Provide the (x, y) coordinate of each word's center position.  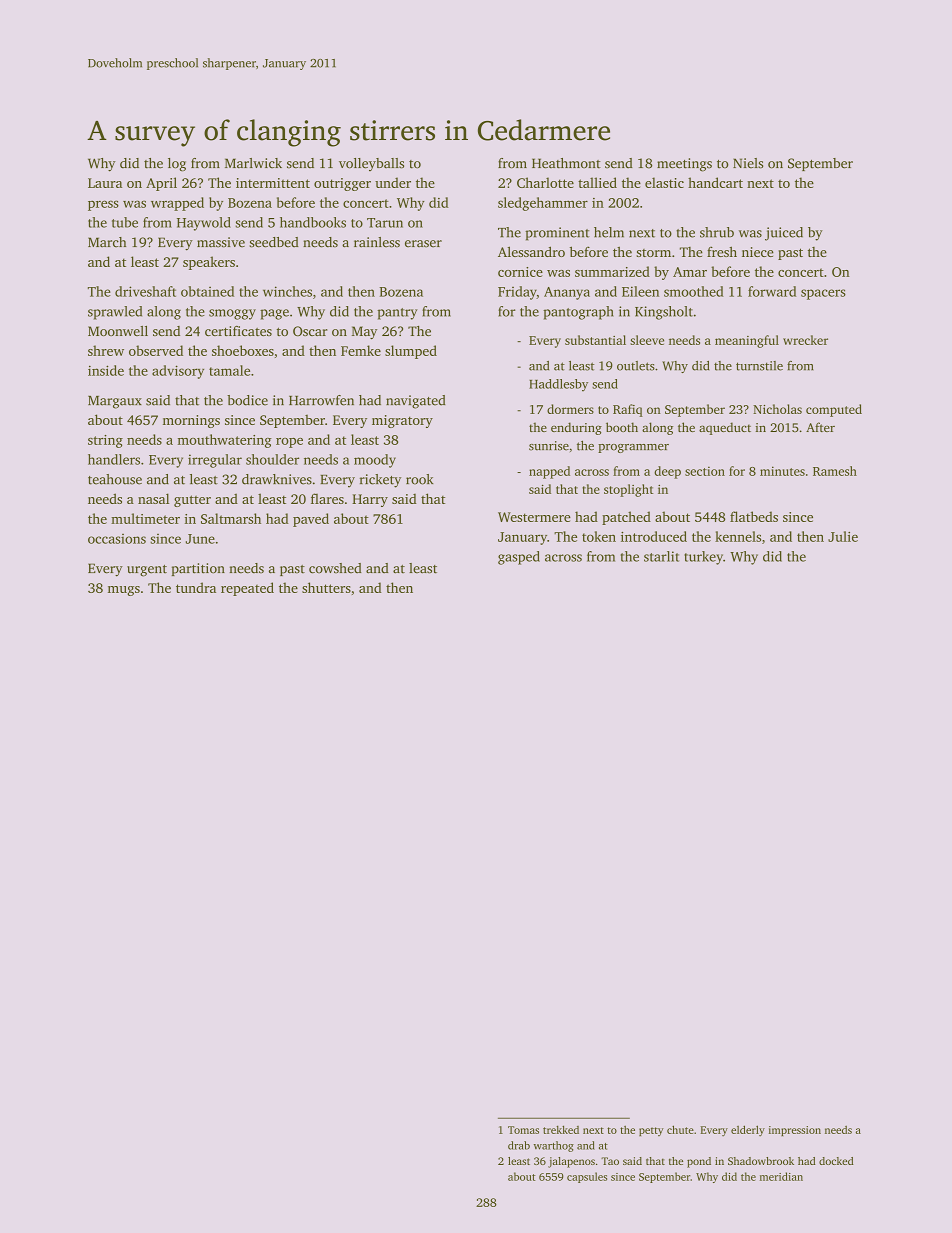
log (177, 164)
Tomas (523, 1130)
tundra (196, 587)
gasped (519, 558)
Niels (748, 163)
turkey (703, 558)
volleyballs (371, 164)
